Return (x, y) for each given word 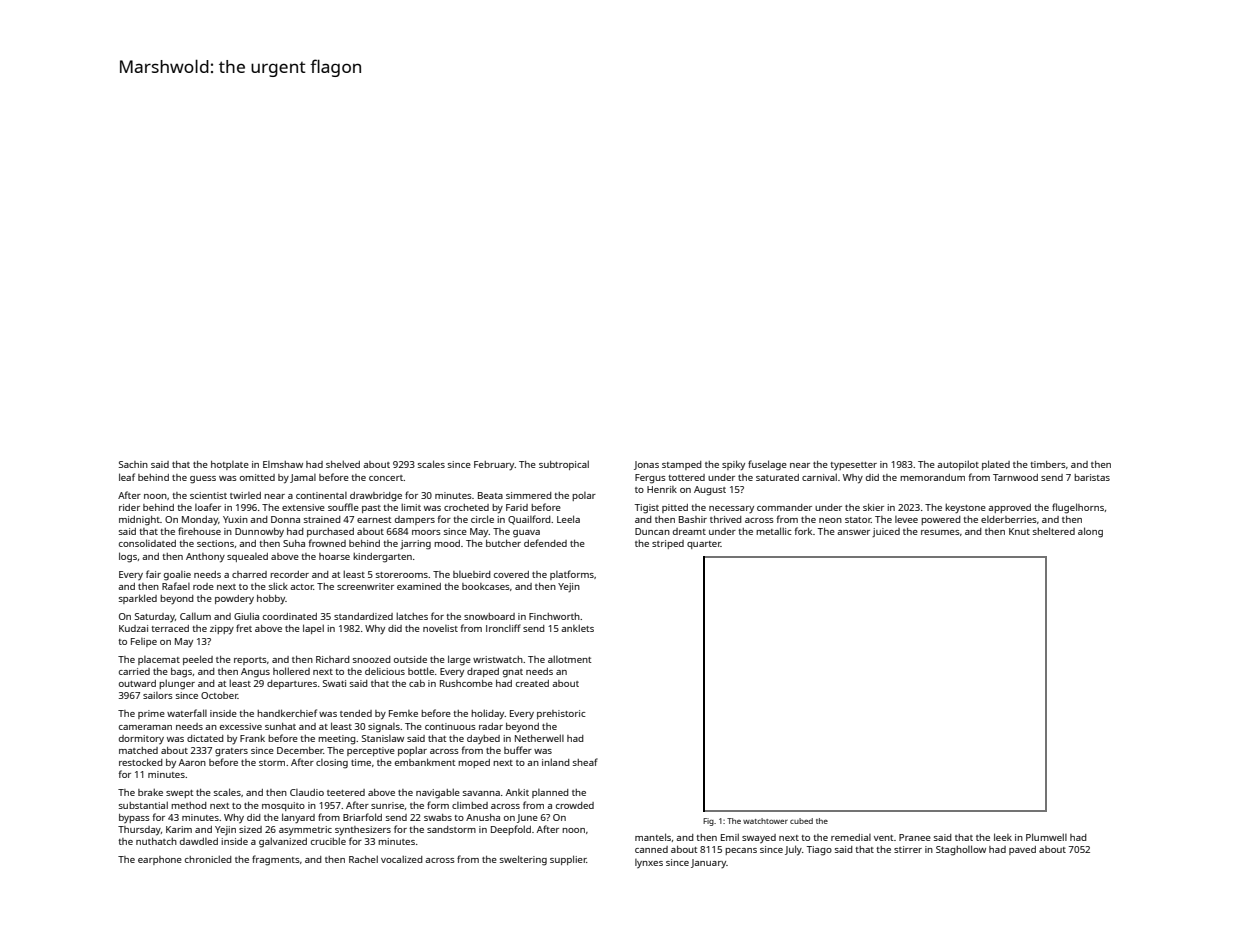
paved (1022, 850)
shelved (343, 464)
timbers (1048, 464)
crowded (575, 805)
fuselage (767, 465)
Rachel (363, 859)
